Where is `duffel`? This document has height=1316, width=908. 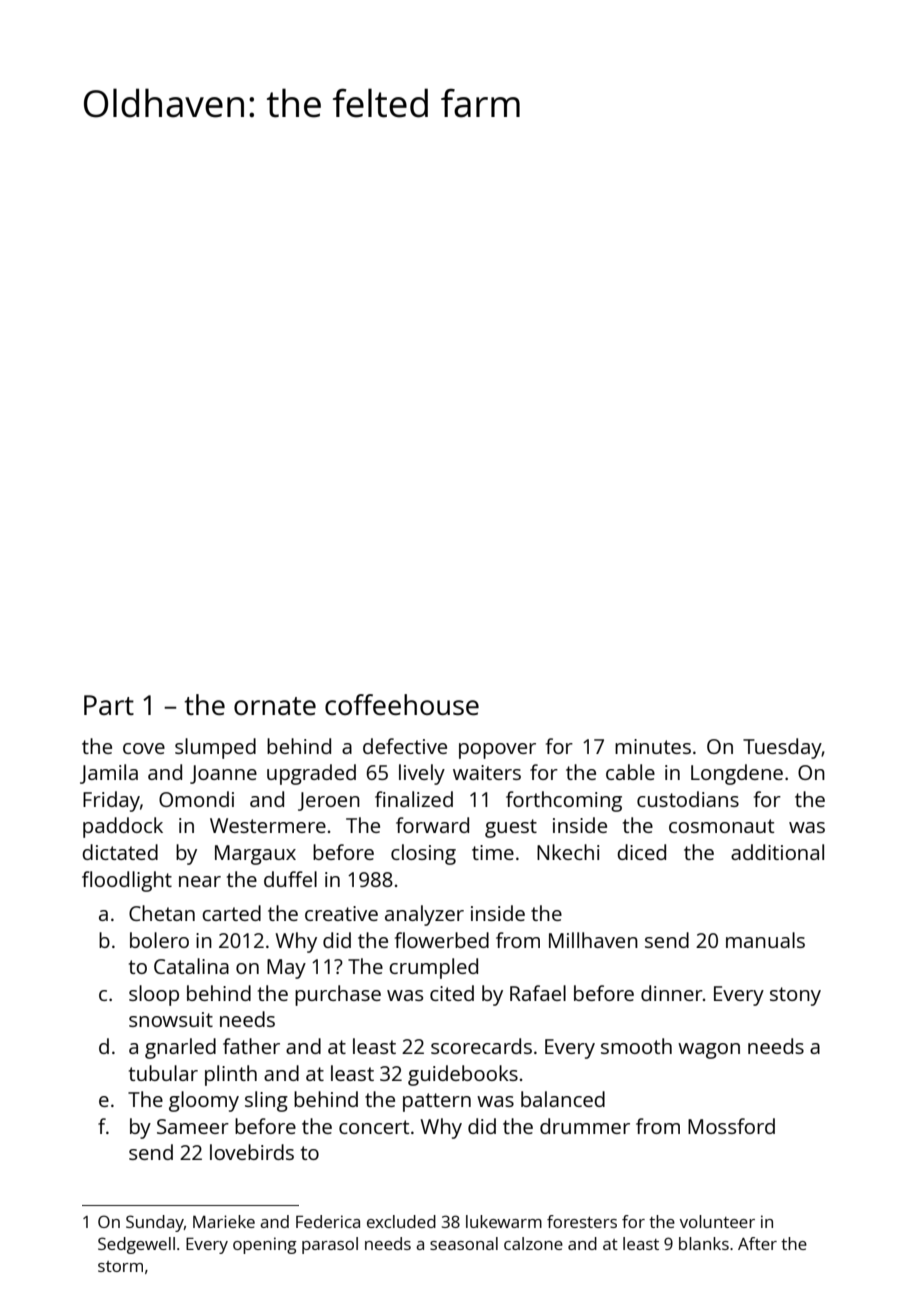 duffel is located at coordinates (290, 879).
